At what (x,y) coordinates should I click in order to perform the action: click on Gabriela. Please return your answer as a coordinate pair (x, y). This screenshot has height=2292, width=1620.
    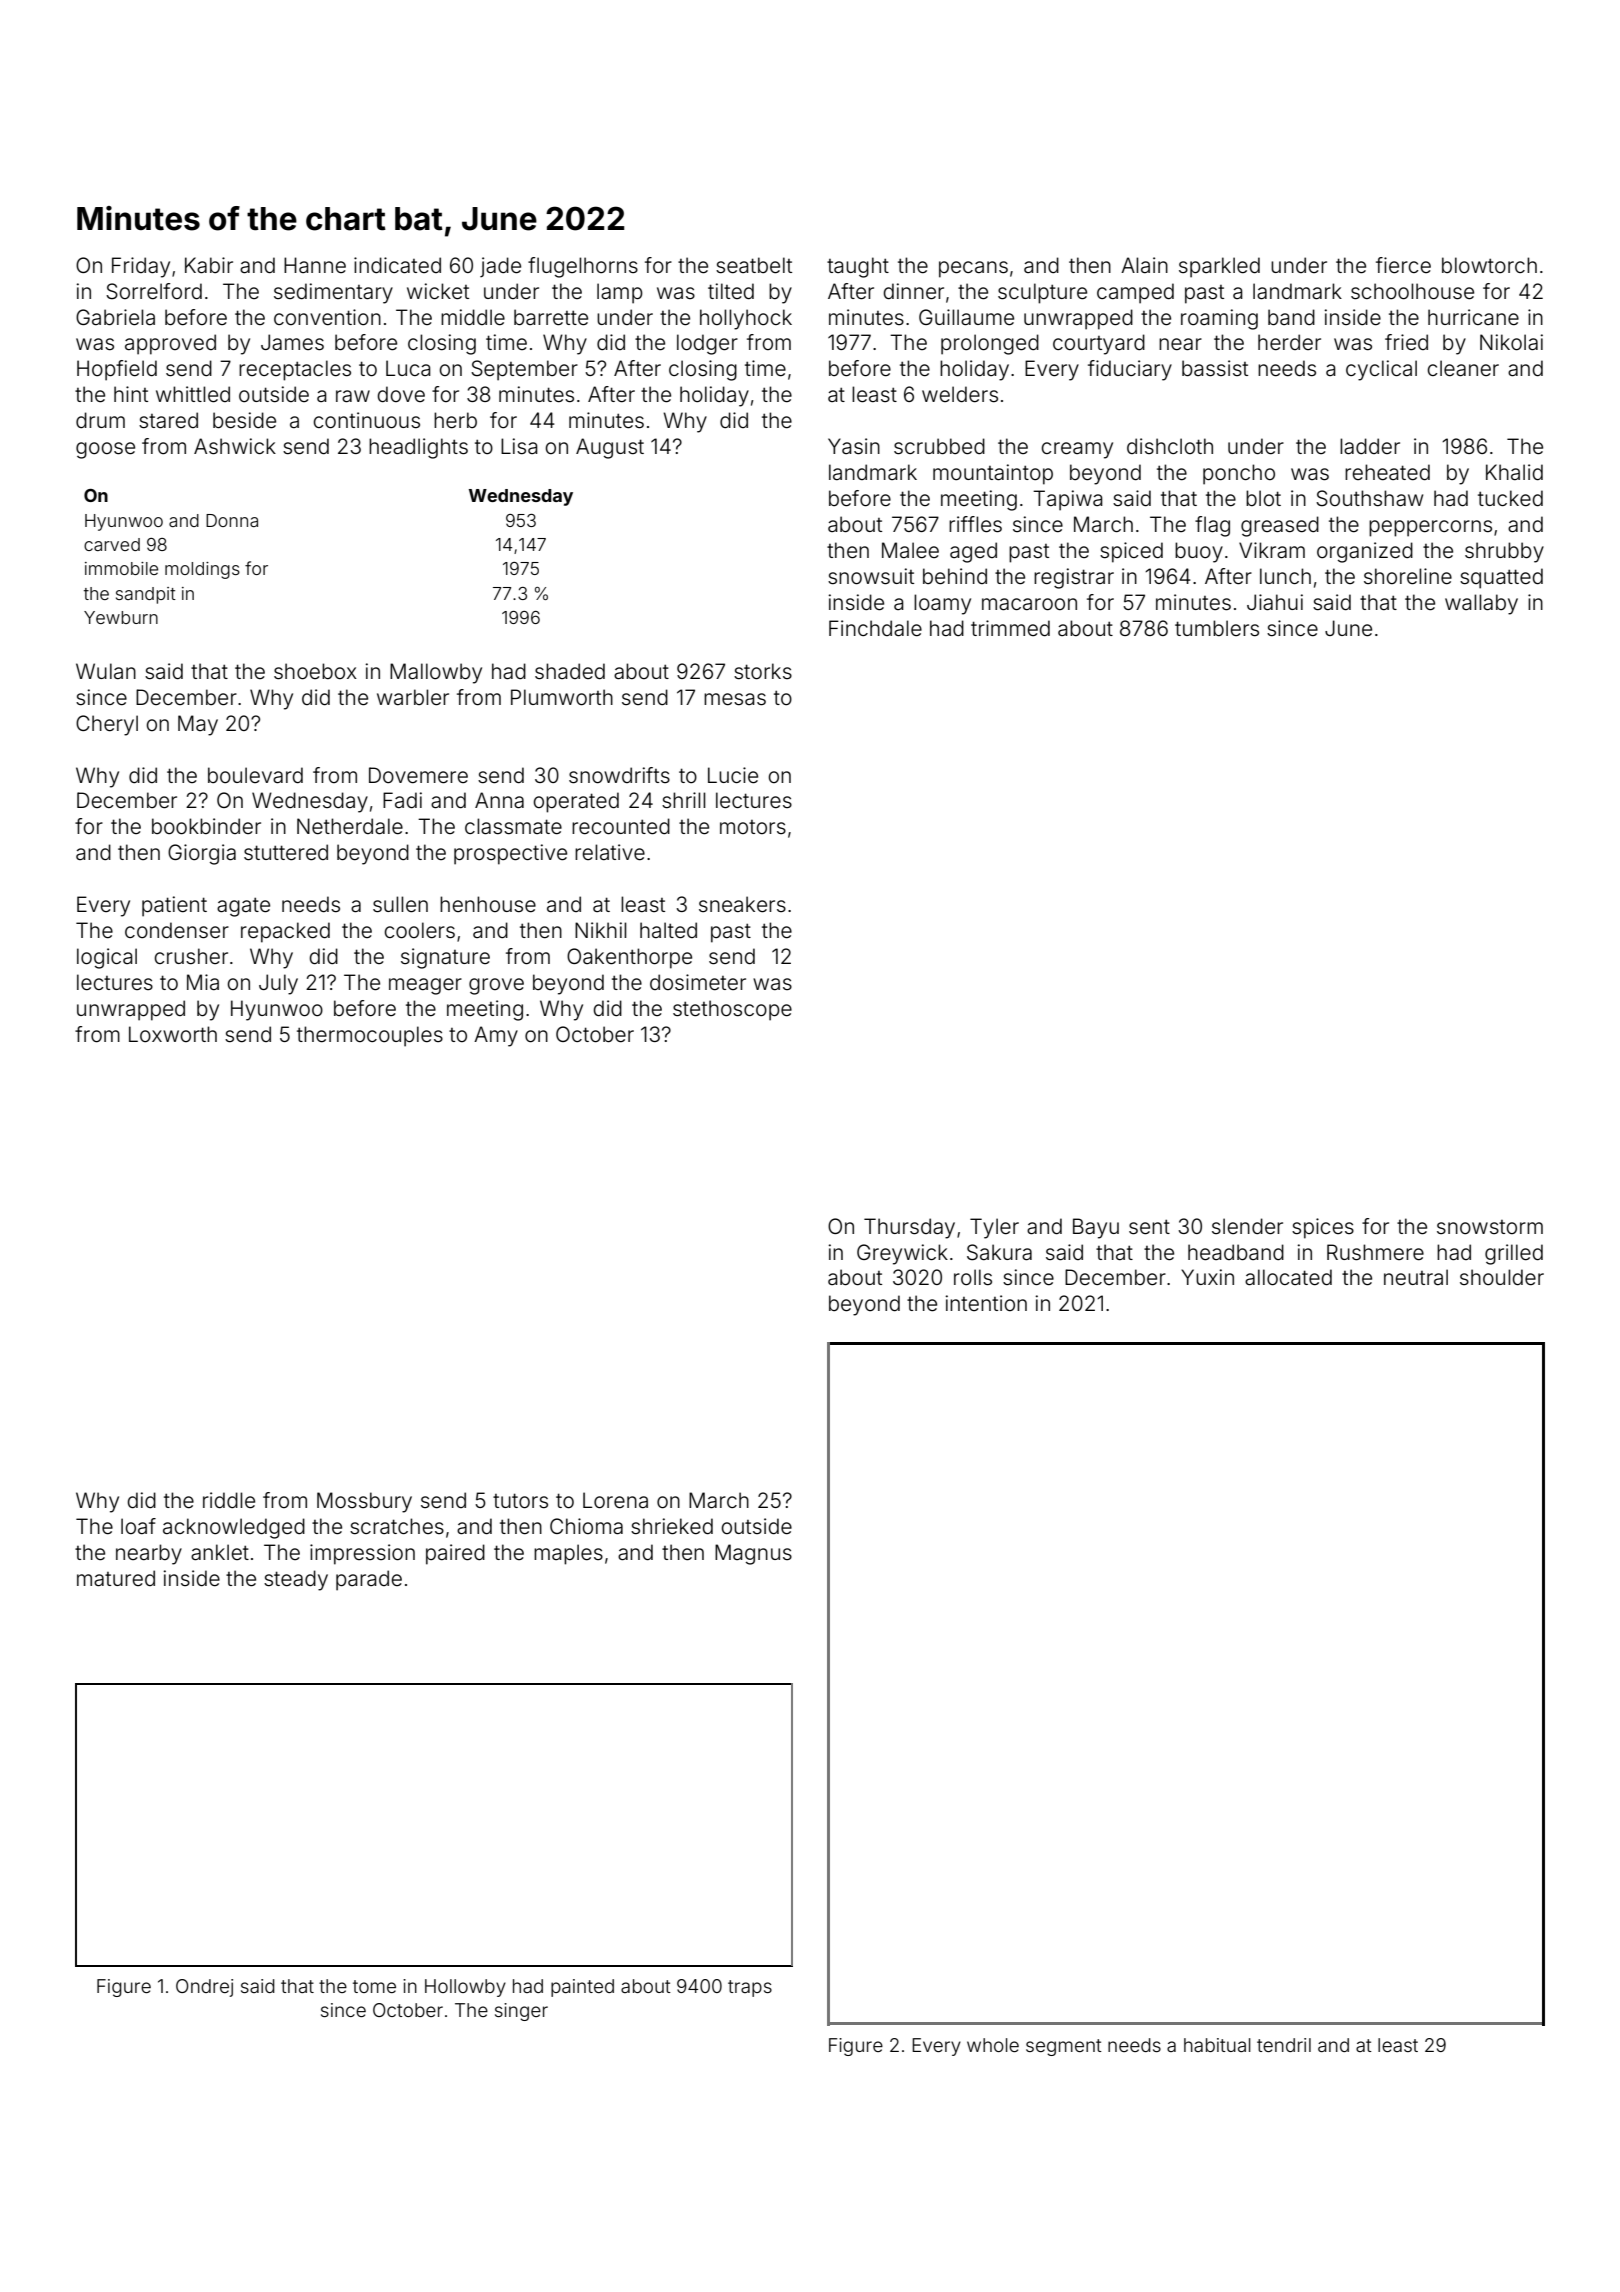
    Looking at the image, I should click on (115, 317).
